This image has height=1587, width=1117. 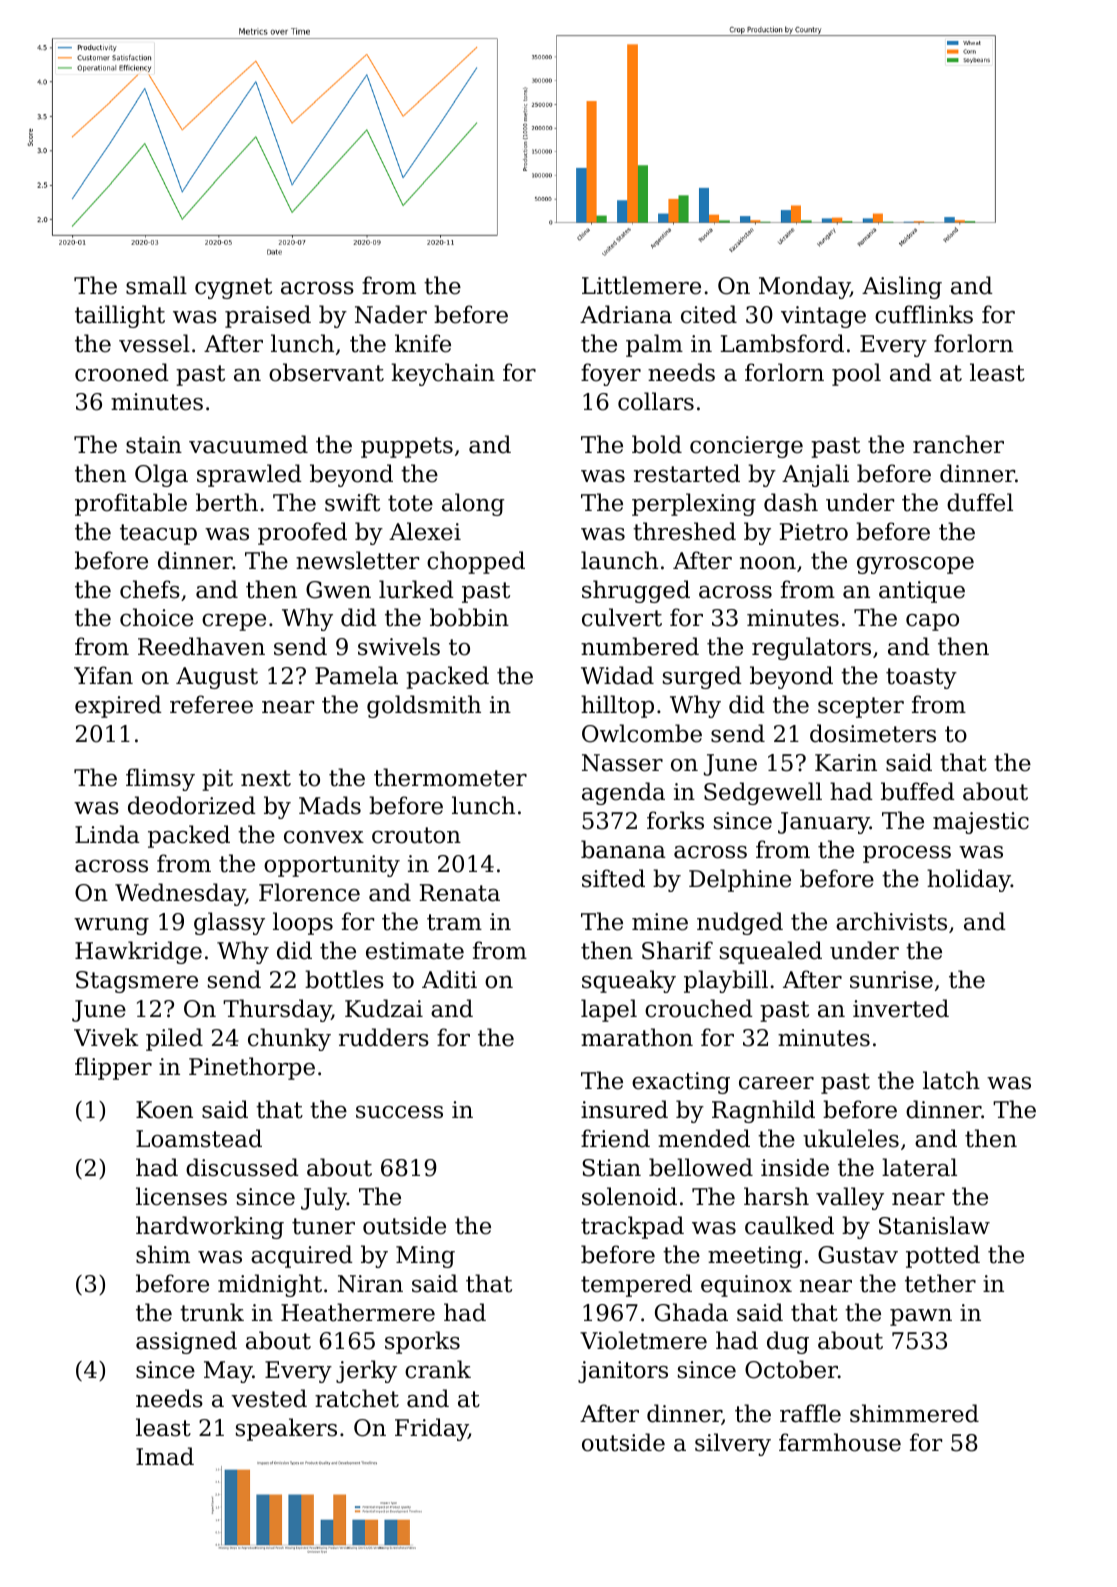 What do you see at coordinates (233, 288) in the image?
I see `cygnet` at bounding box center [233, 288].
